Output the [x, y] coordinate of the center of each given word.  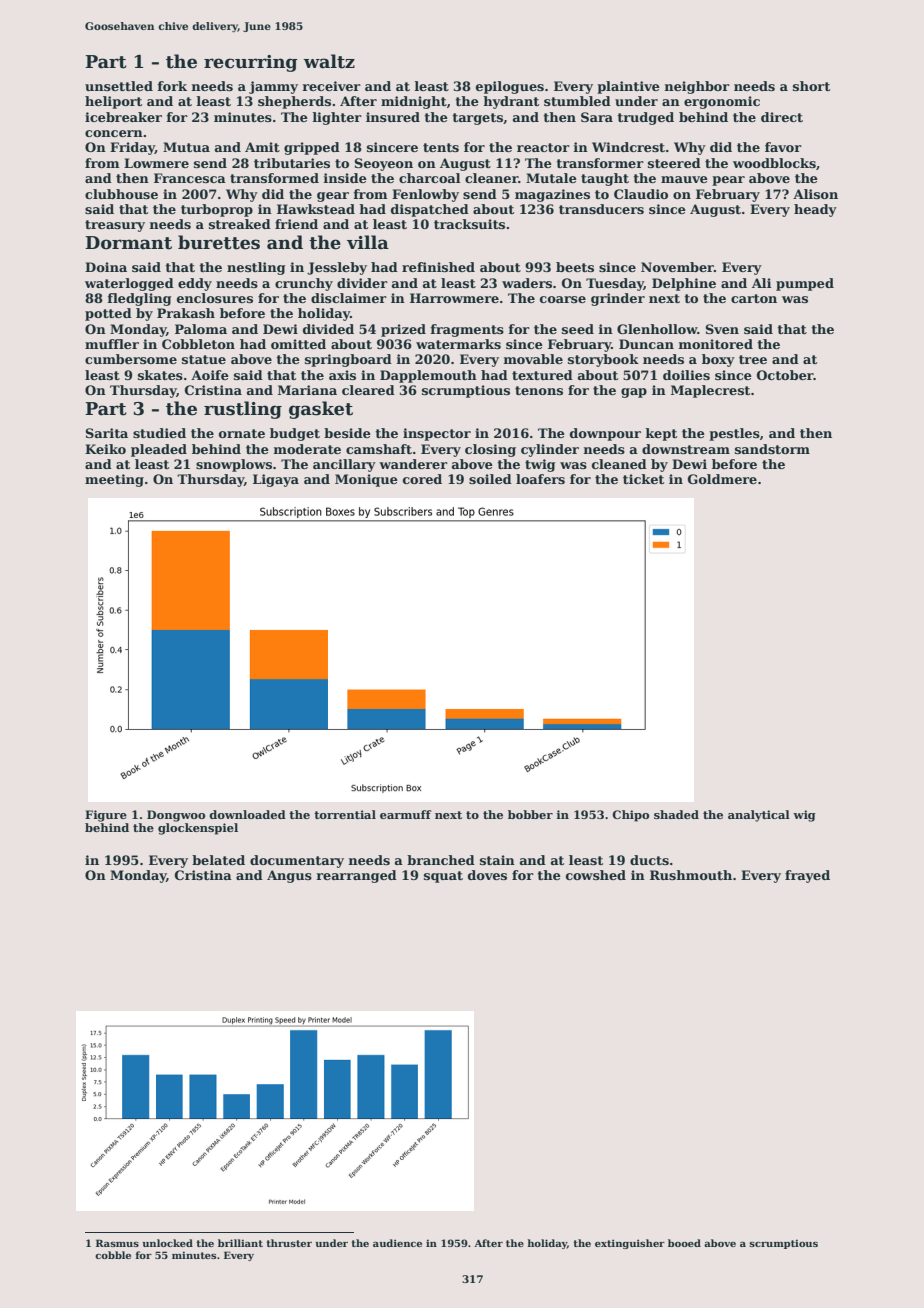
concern [114, 133]
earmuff [405, 814]
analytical [759, 816]
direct [782, 117]
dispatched [430, 210]
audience [397, 1243]
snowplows [234, 465]
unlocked [167, 1243]
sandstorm [772, 449]
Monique [366, 480]
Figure [106, 816]
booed [684, 1243]
